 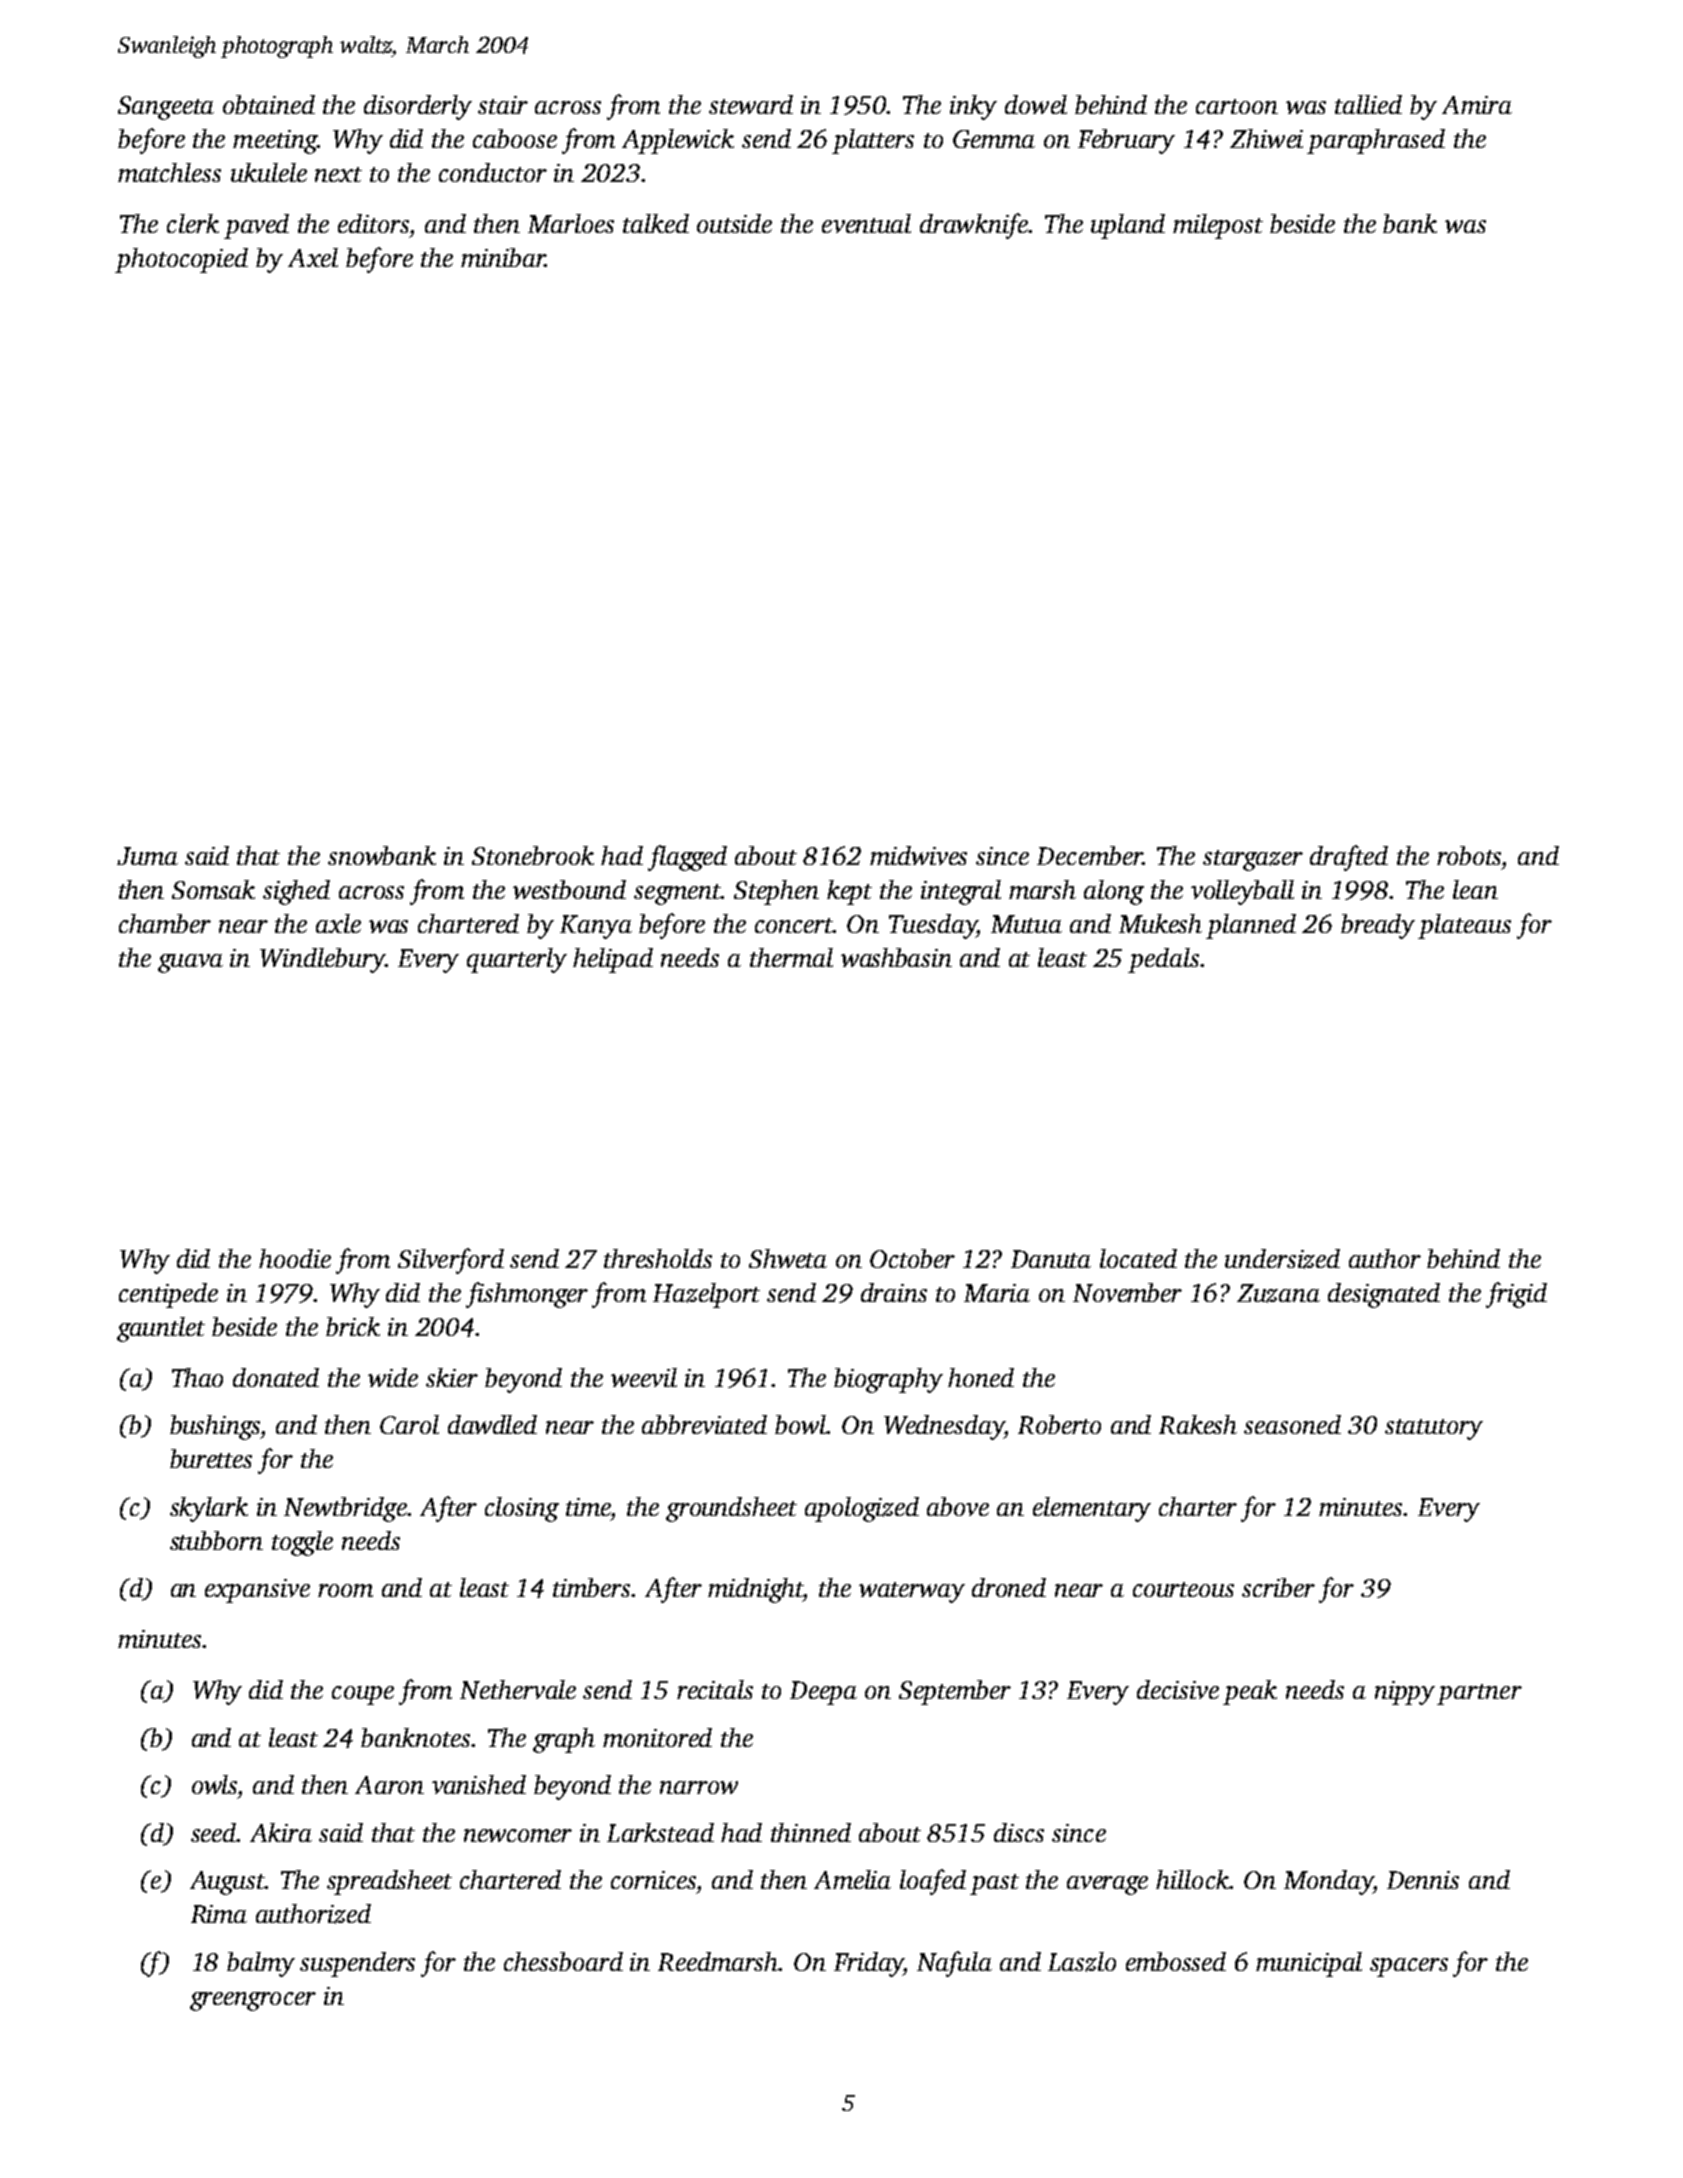 What do you see at coordinates (852, 1879) in the screenshot?
I see `Amelia` at bounding box center [852, 1879].
